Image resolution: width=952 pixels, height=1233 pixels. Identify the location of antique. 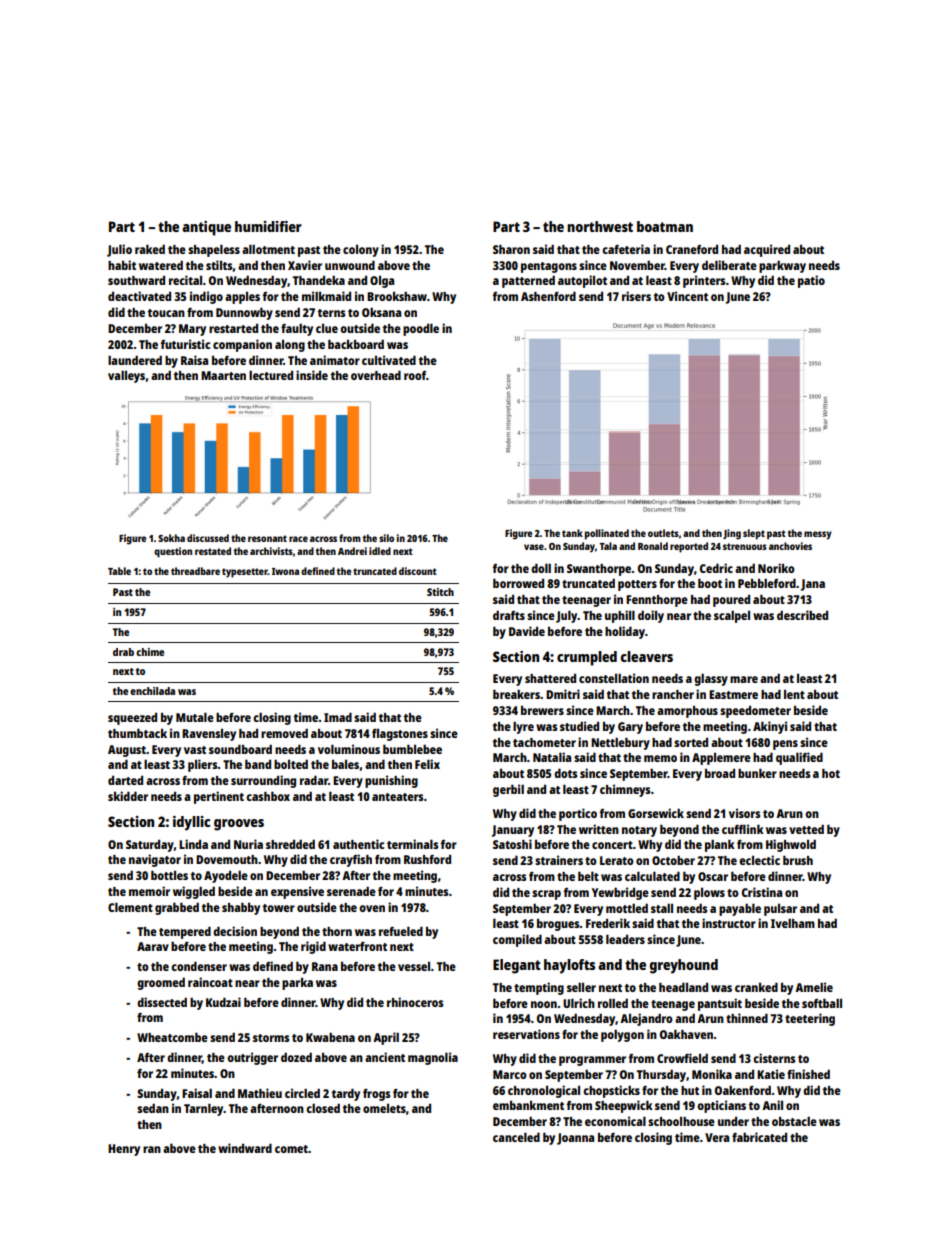
(206, 228).
